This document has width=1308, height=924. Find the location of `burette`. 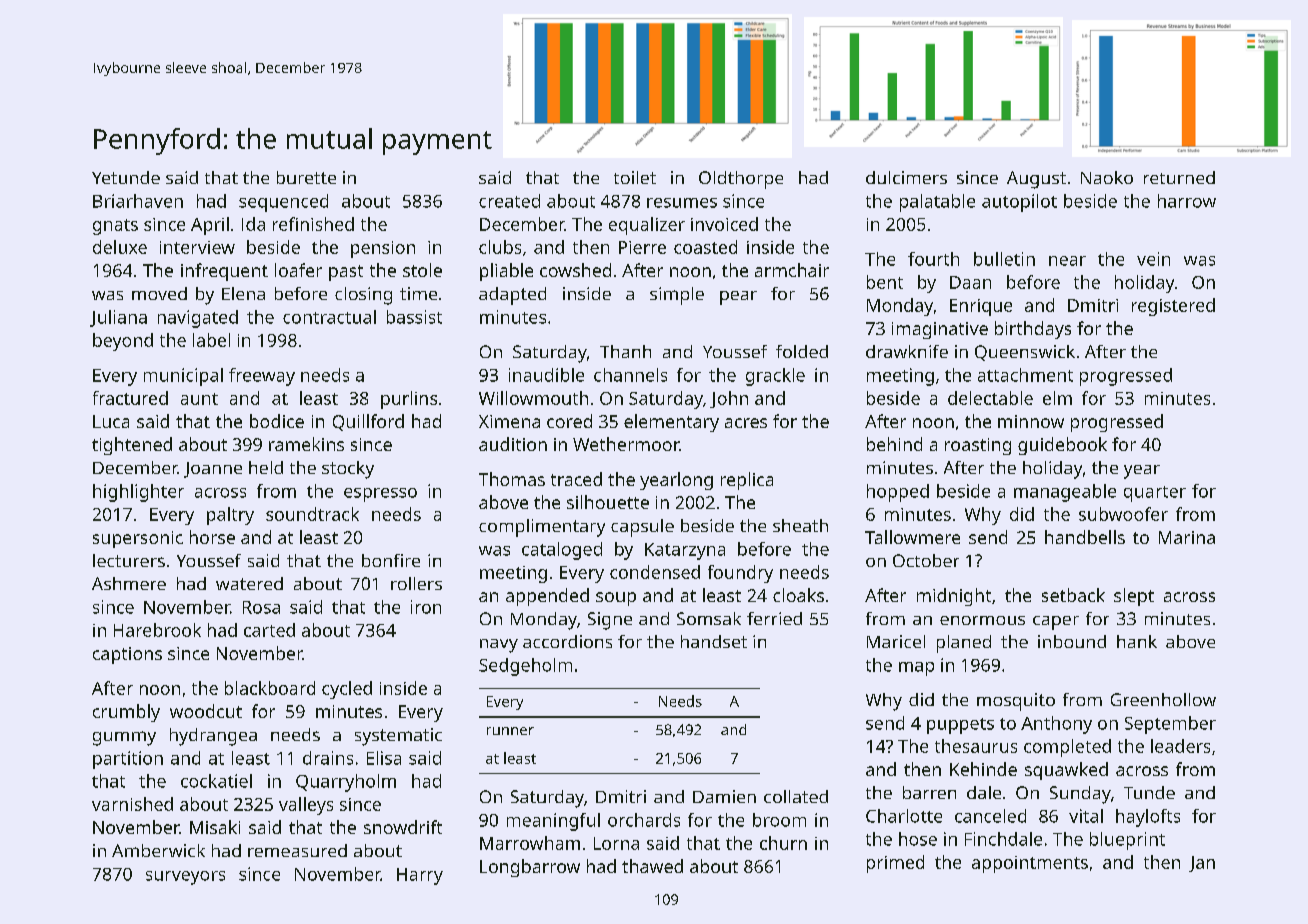

burette is located at coordinates (306, 177).
